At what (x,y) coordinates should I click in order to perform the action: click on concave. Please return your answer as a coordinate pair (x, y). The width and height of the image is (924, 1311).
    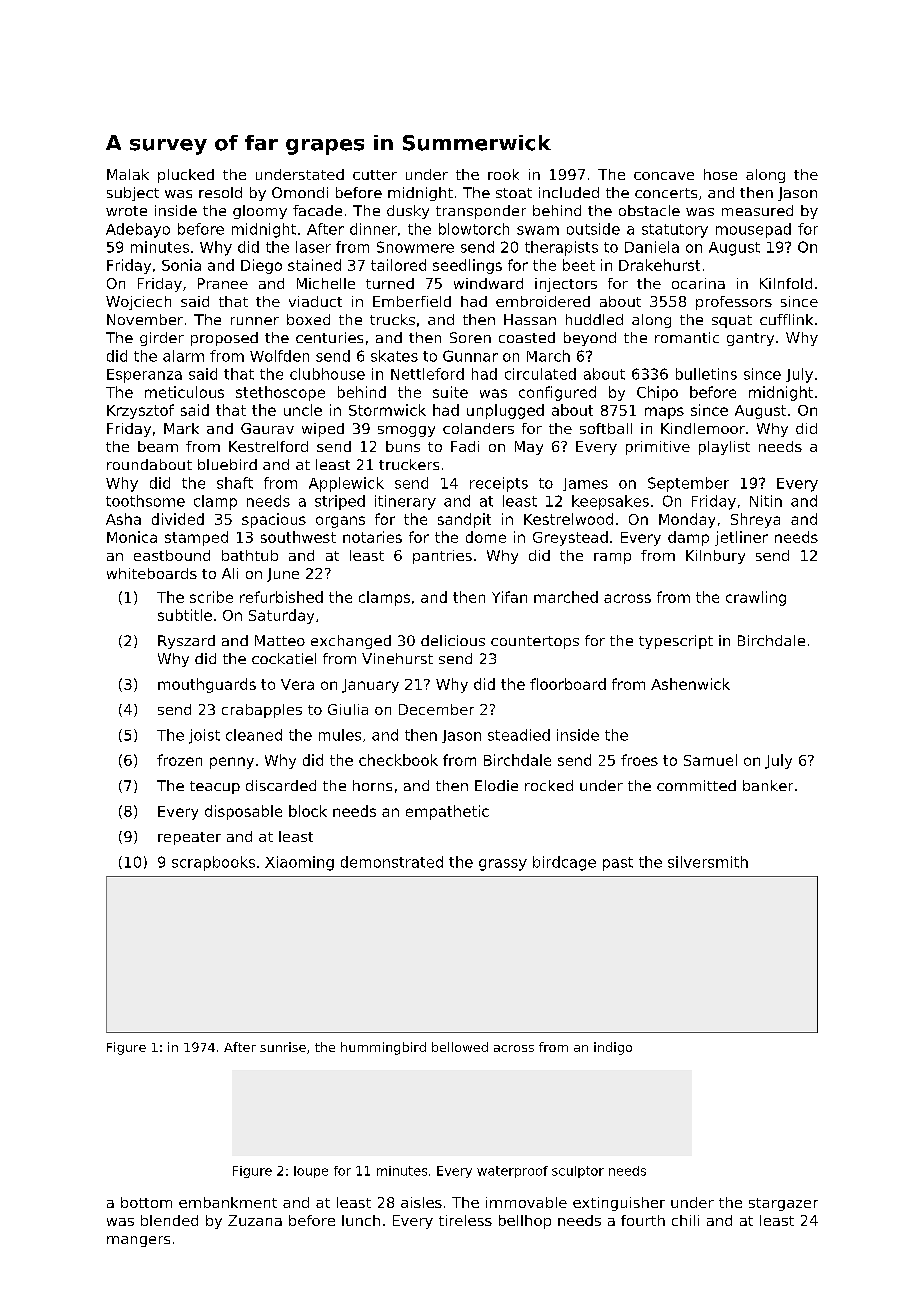
    Looking at the image, I should click on (664, 176).
